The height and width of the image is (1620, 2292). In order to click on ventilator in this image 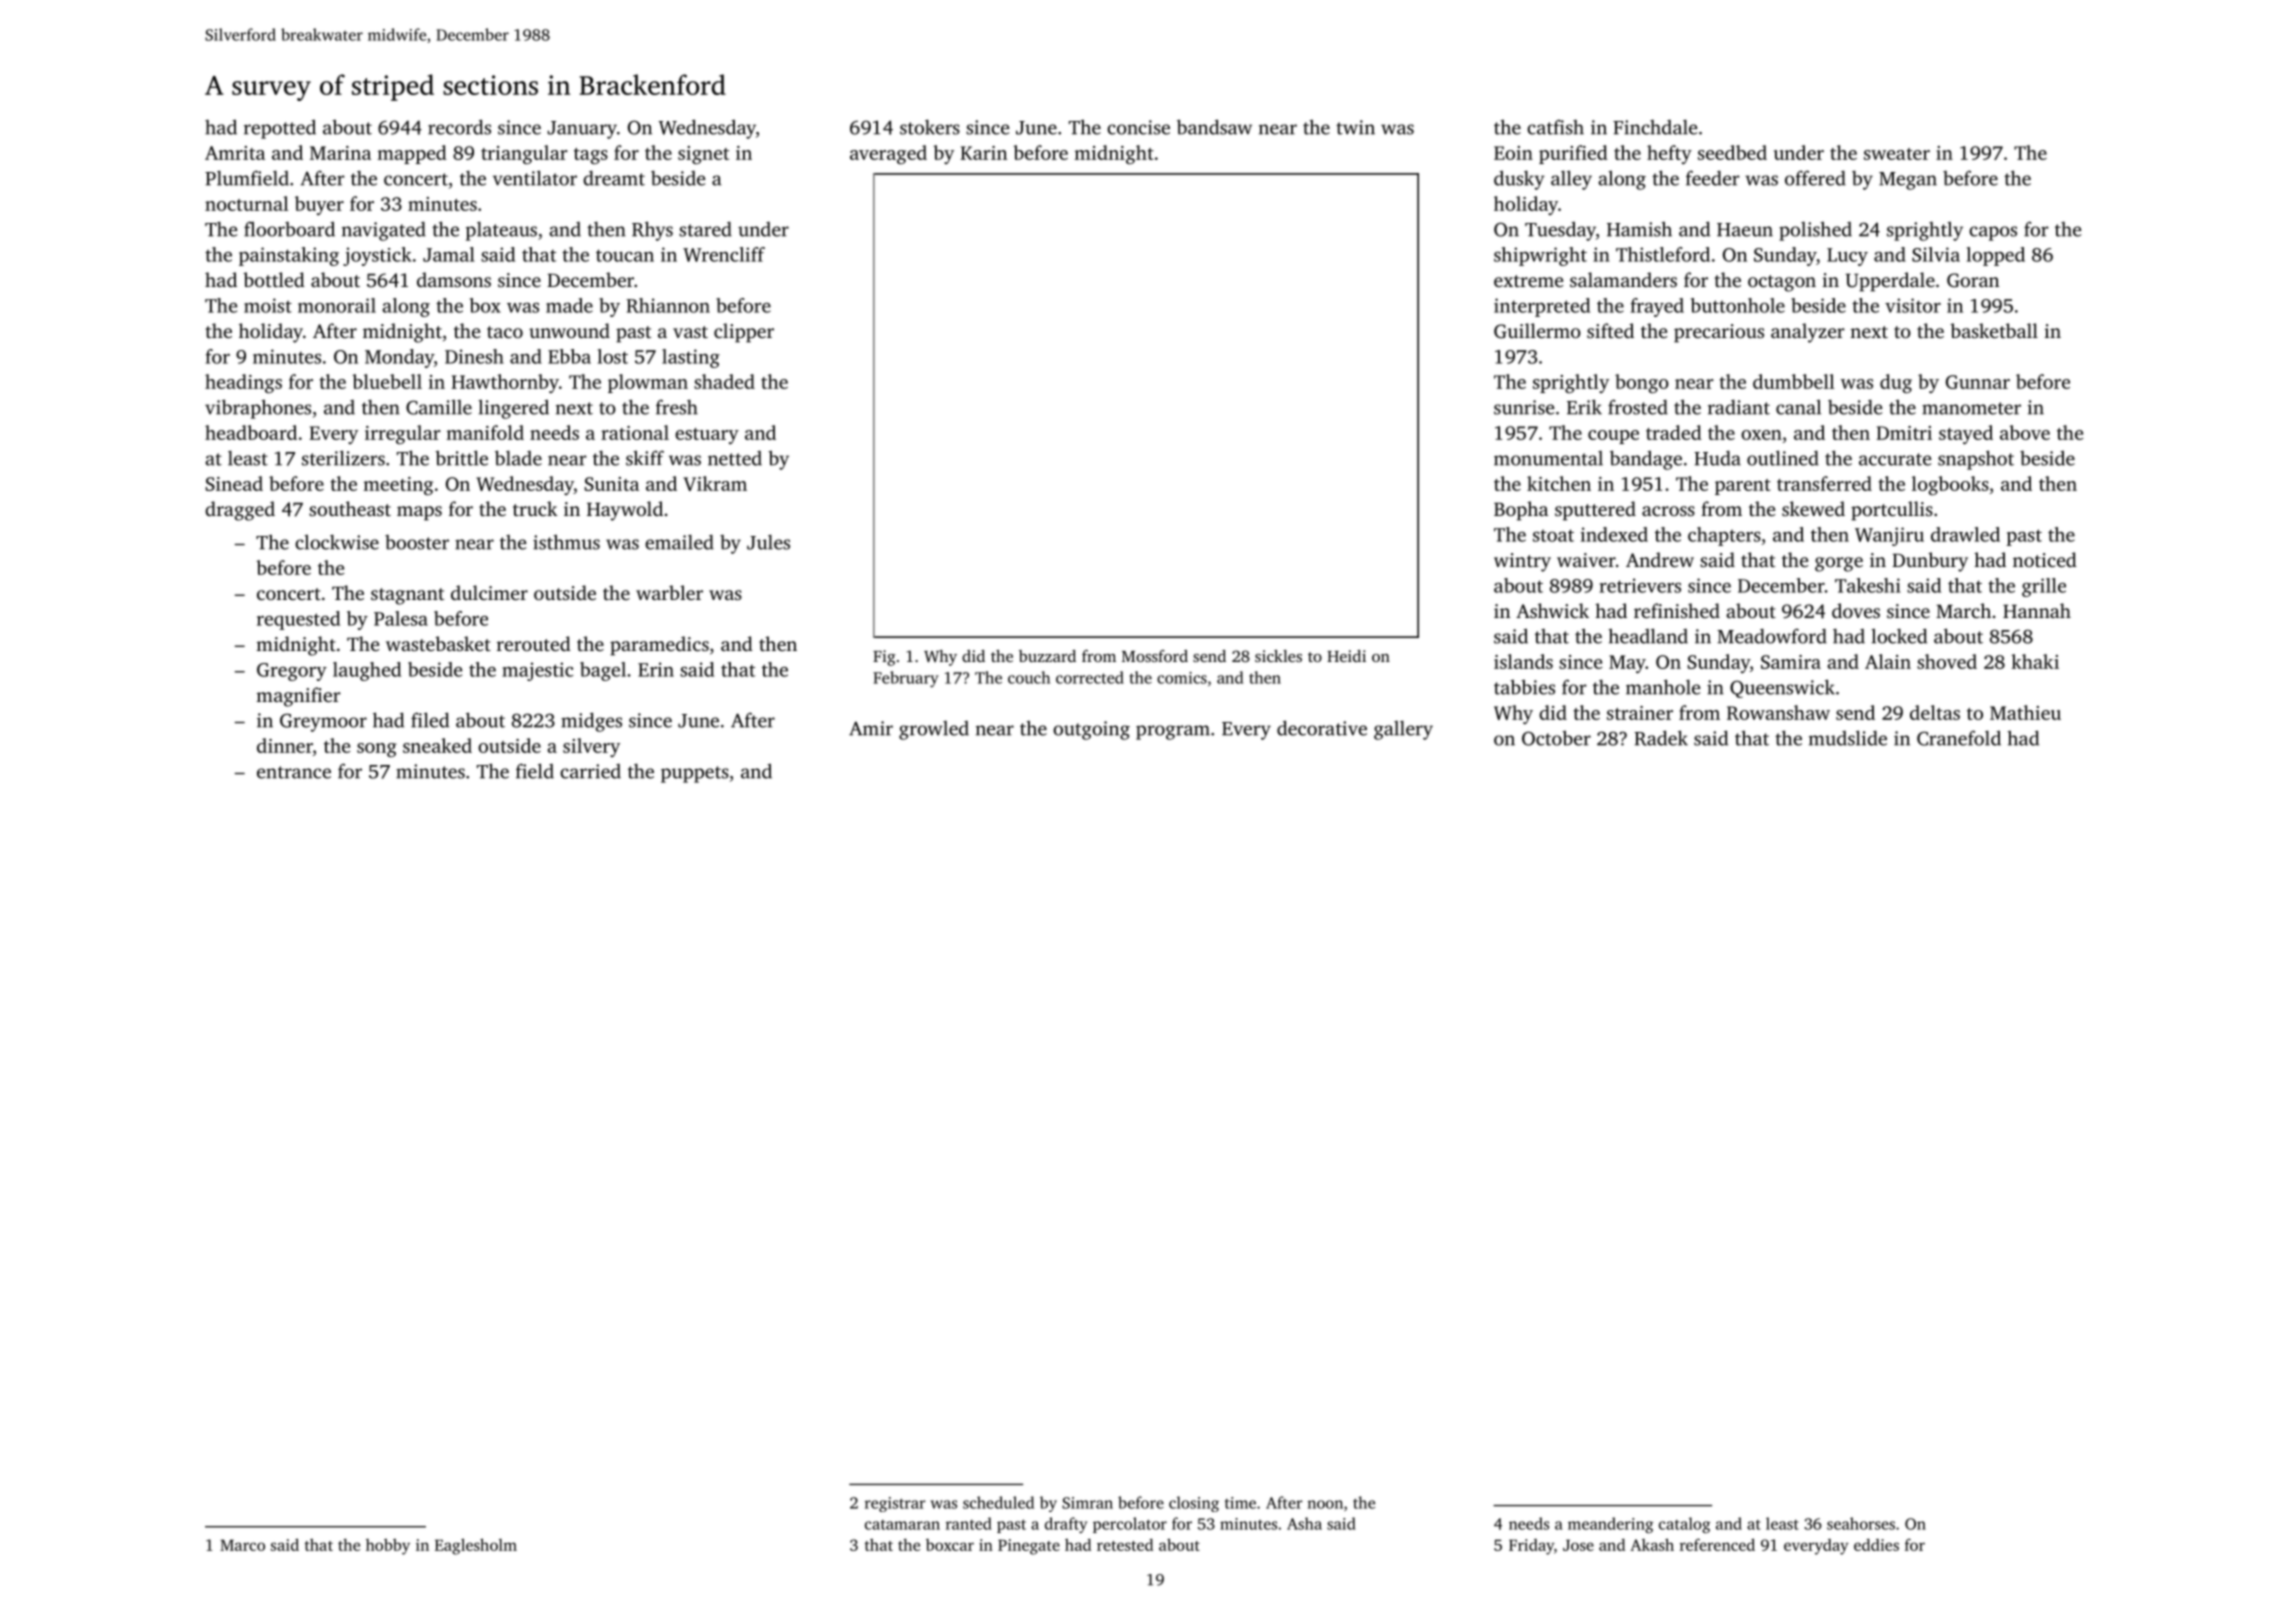, I will do `click(535, 178)`.
